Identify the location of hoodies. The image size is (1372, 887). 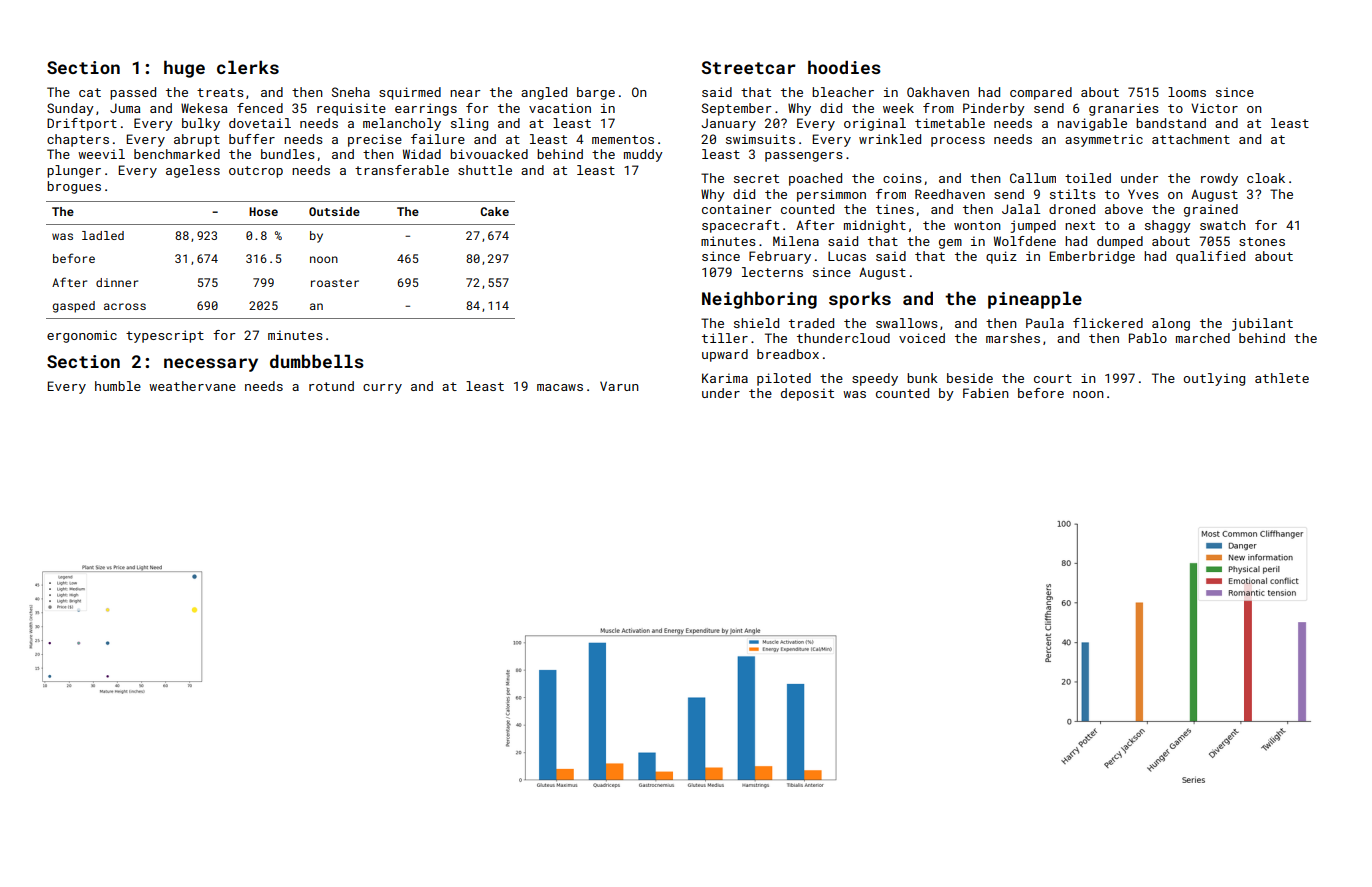
(844, 67).
